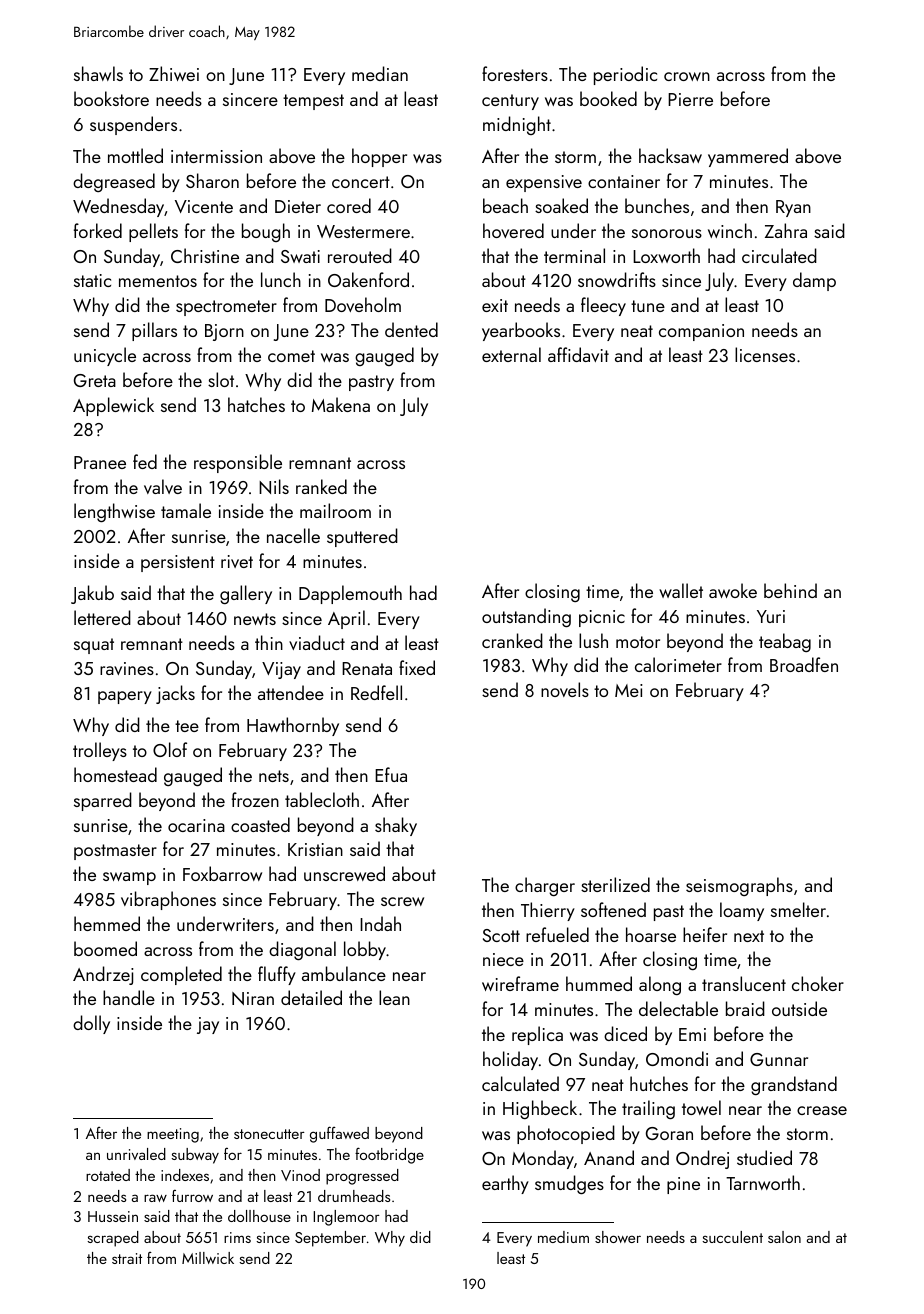  I want to click on cored, so click(349, 205).
